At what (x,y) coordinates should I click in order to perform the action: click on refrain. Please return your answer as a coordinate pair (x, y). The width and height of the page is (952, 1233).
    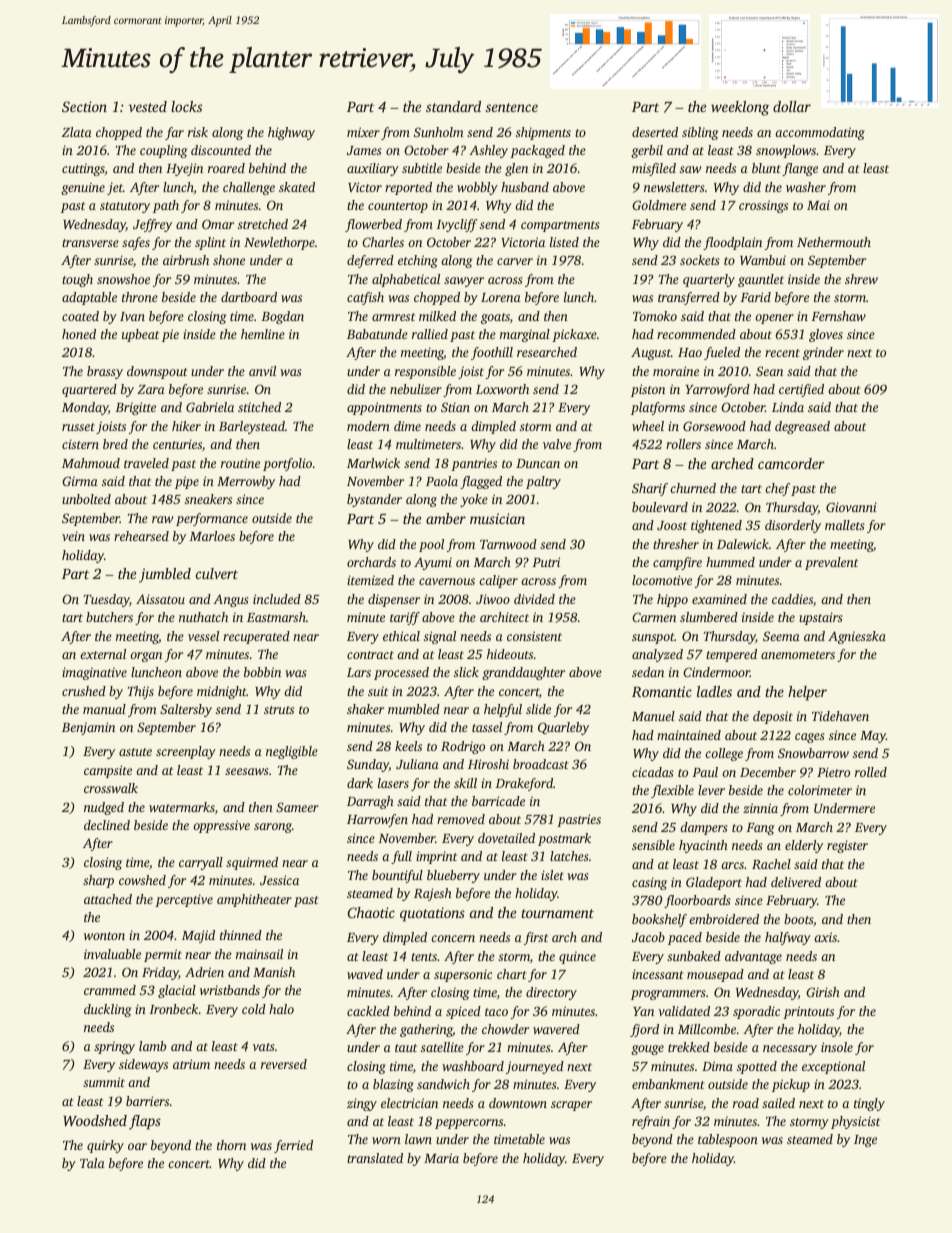
    Looking at the image, I should click on (651, 1122).
